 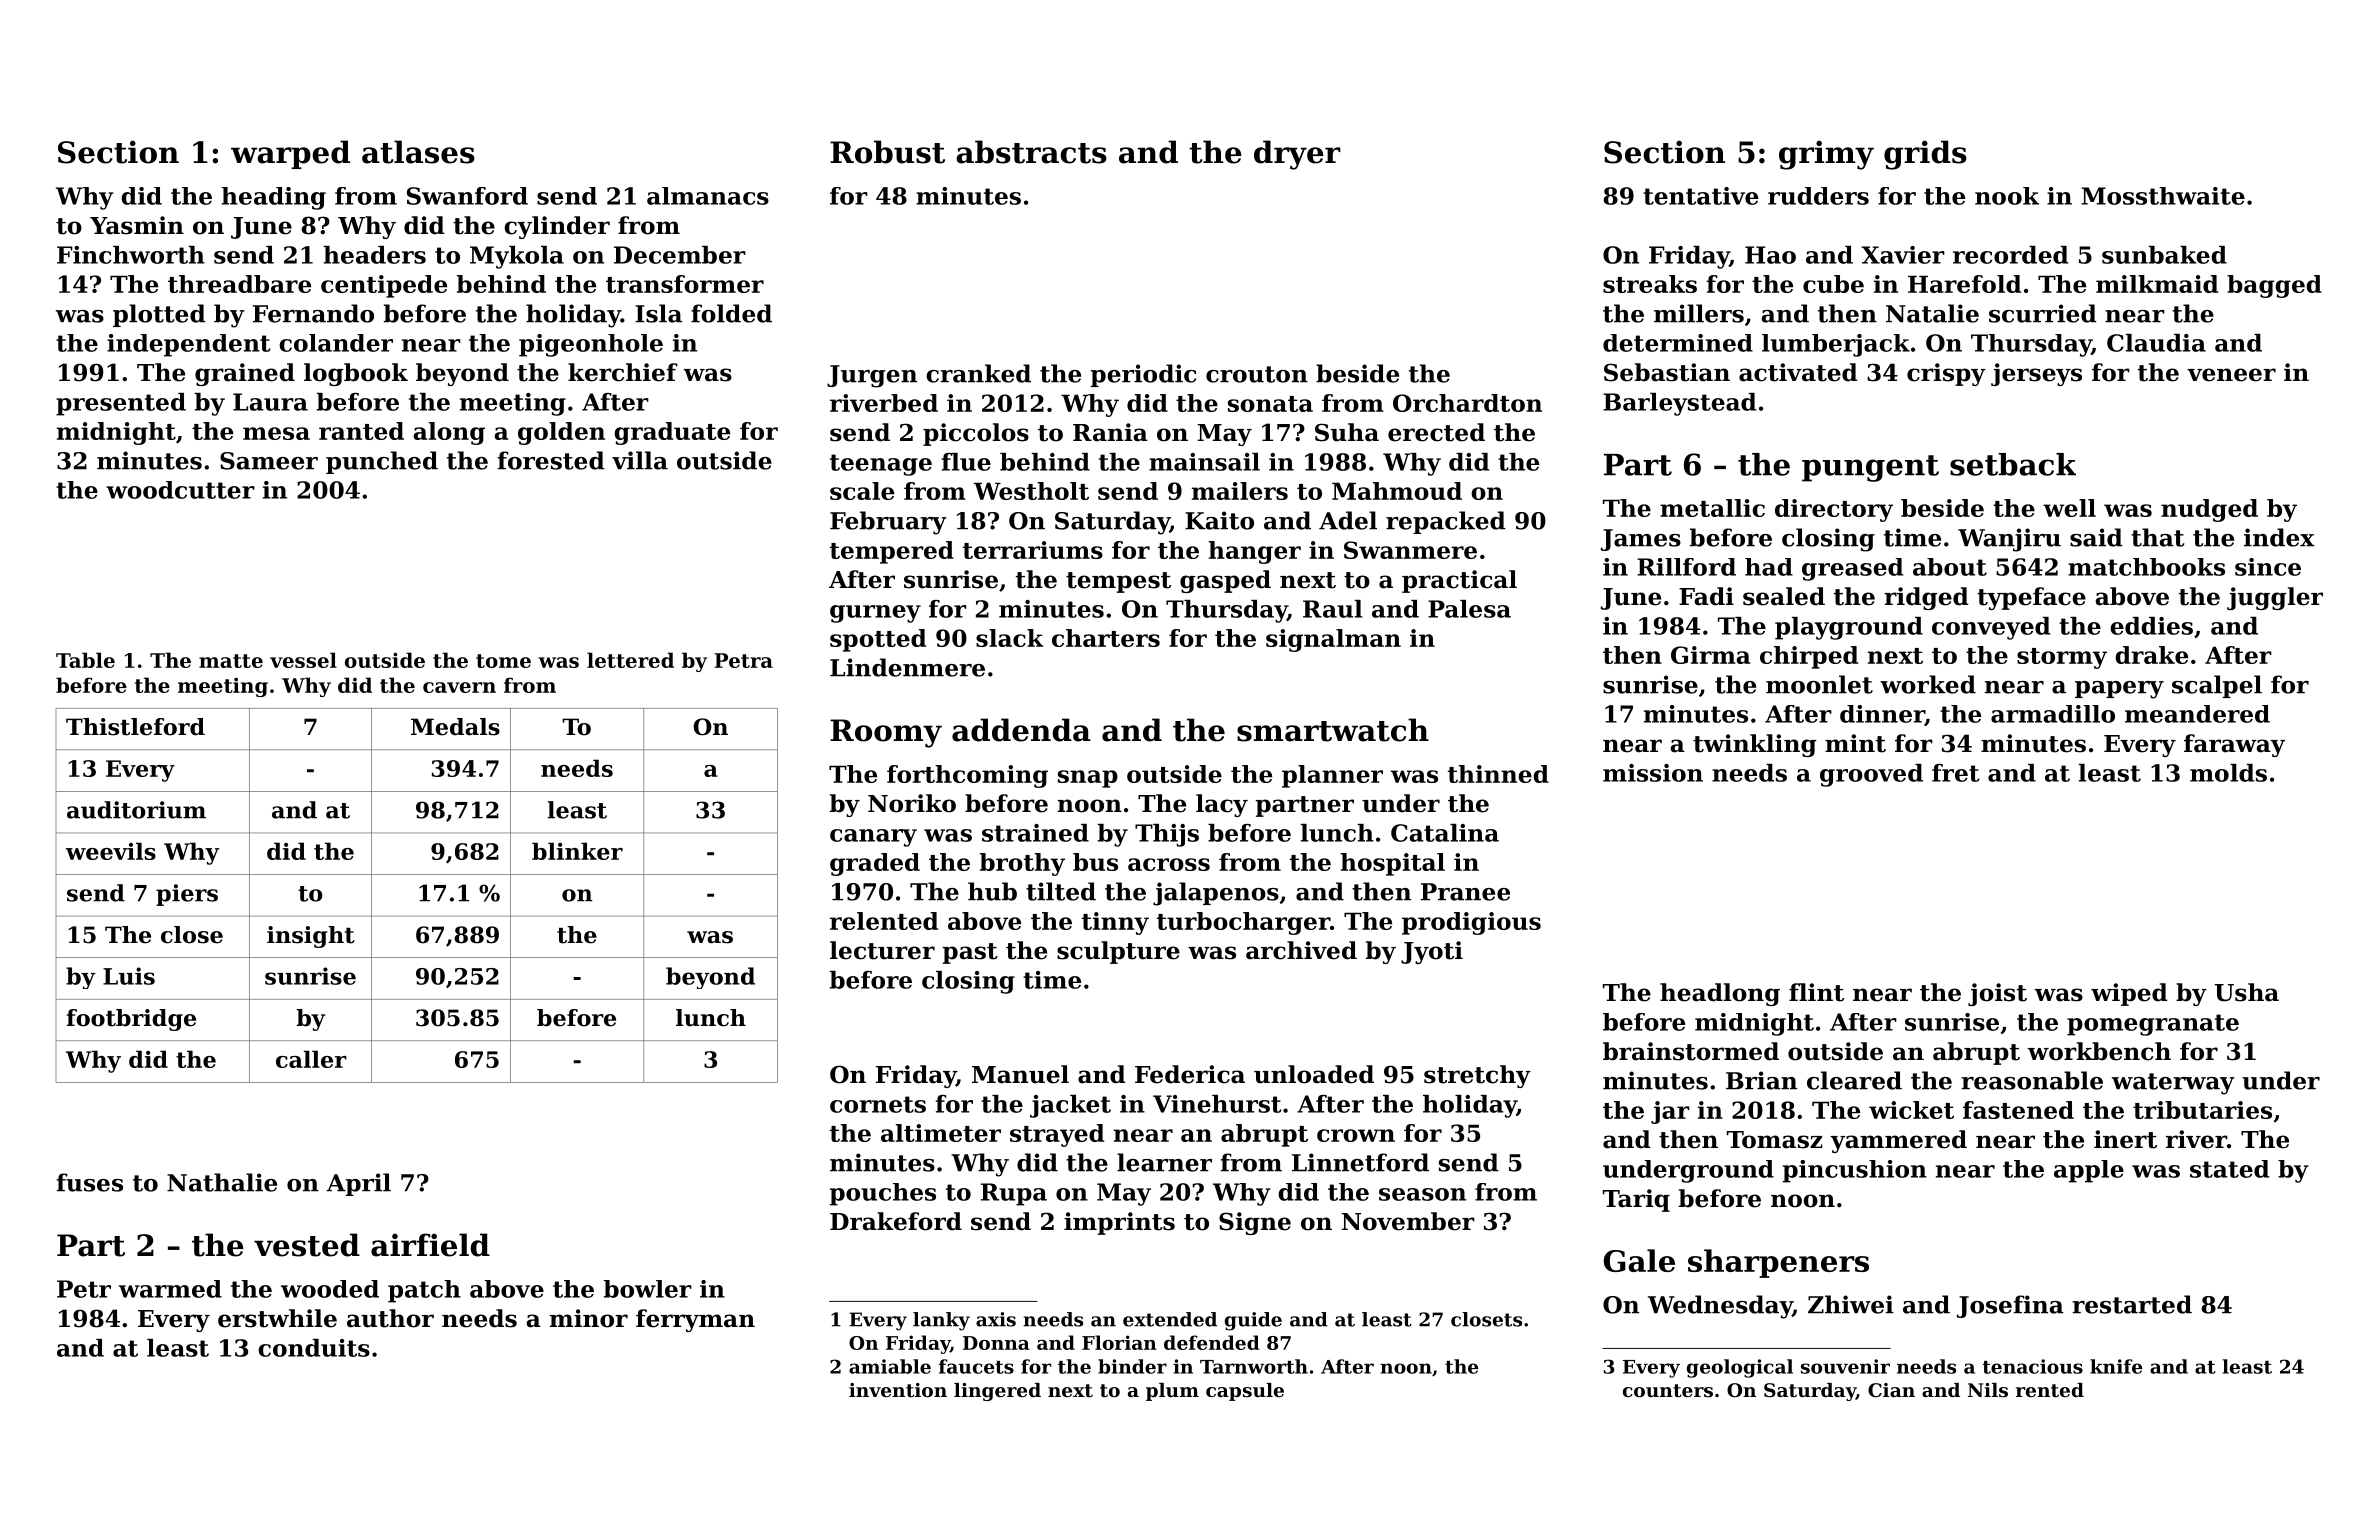 I want to click on rented, so click(x=2050, y=1390).
